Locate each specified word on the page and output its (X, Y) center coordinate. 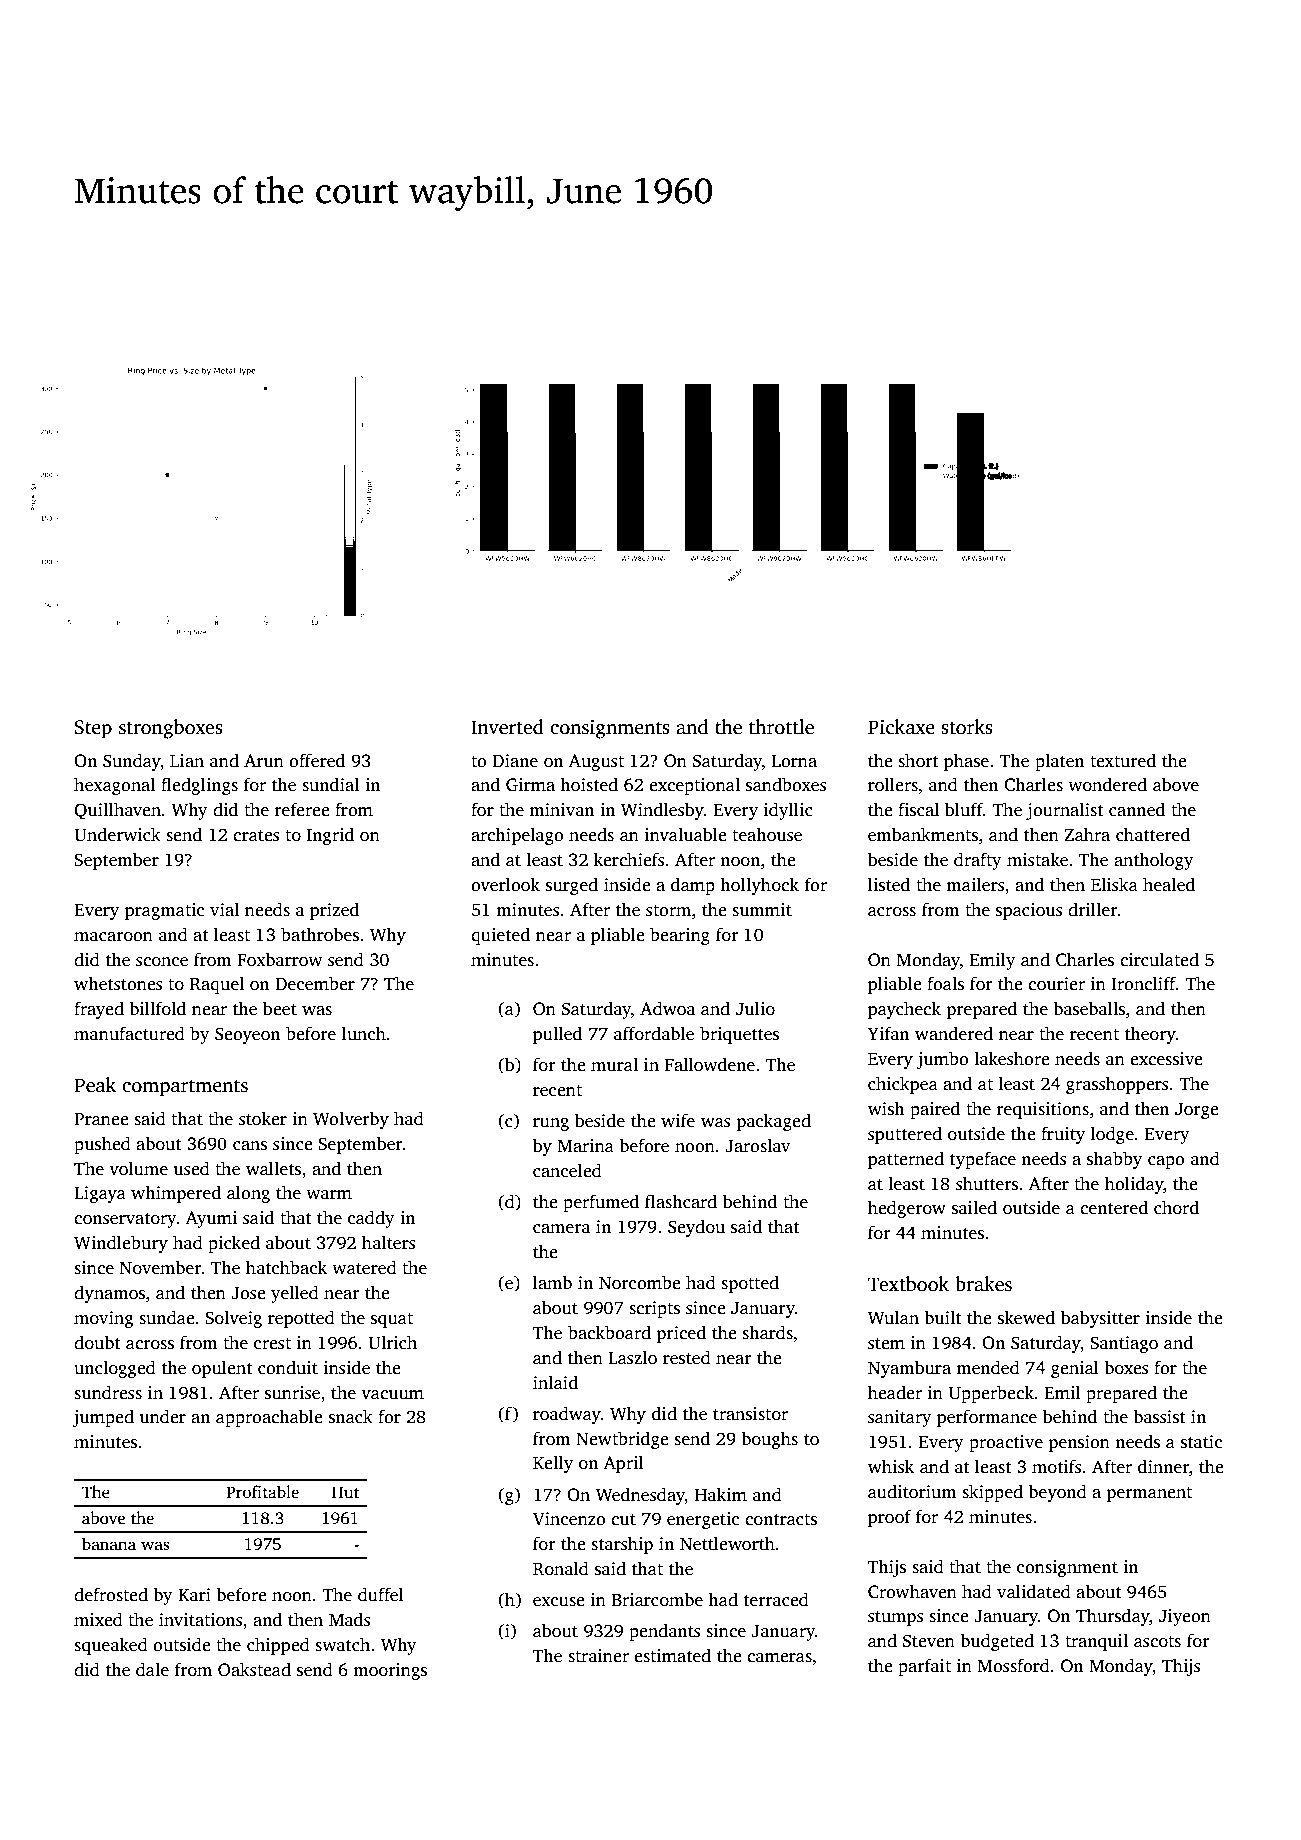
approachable (269, 1418)
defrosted (111, 1594)
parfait (924, 1667)
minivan (561, 809)
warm (329, 1194)
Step (93, 729)
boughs (769, 1440)
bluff (964, 809)
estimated (672, 1655)
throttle (781, 727)
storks (967, 727)
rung (551, 1124)
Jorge (1197, 1111)
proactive (1006, 1443)
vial (224, 909)
